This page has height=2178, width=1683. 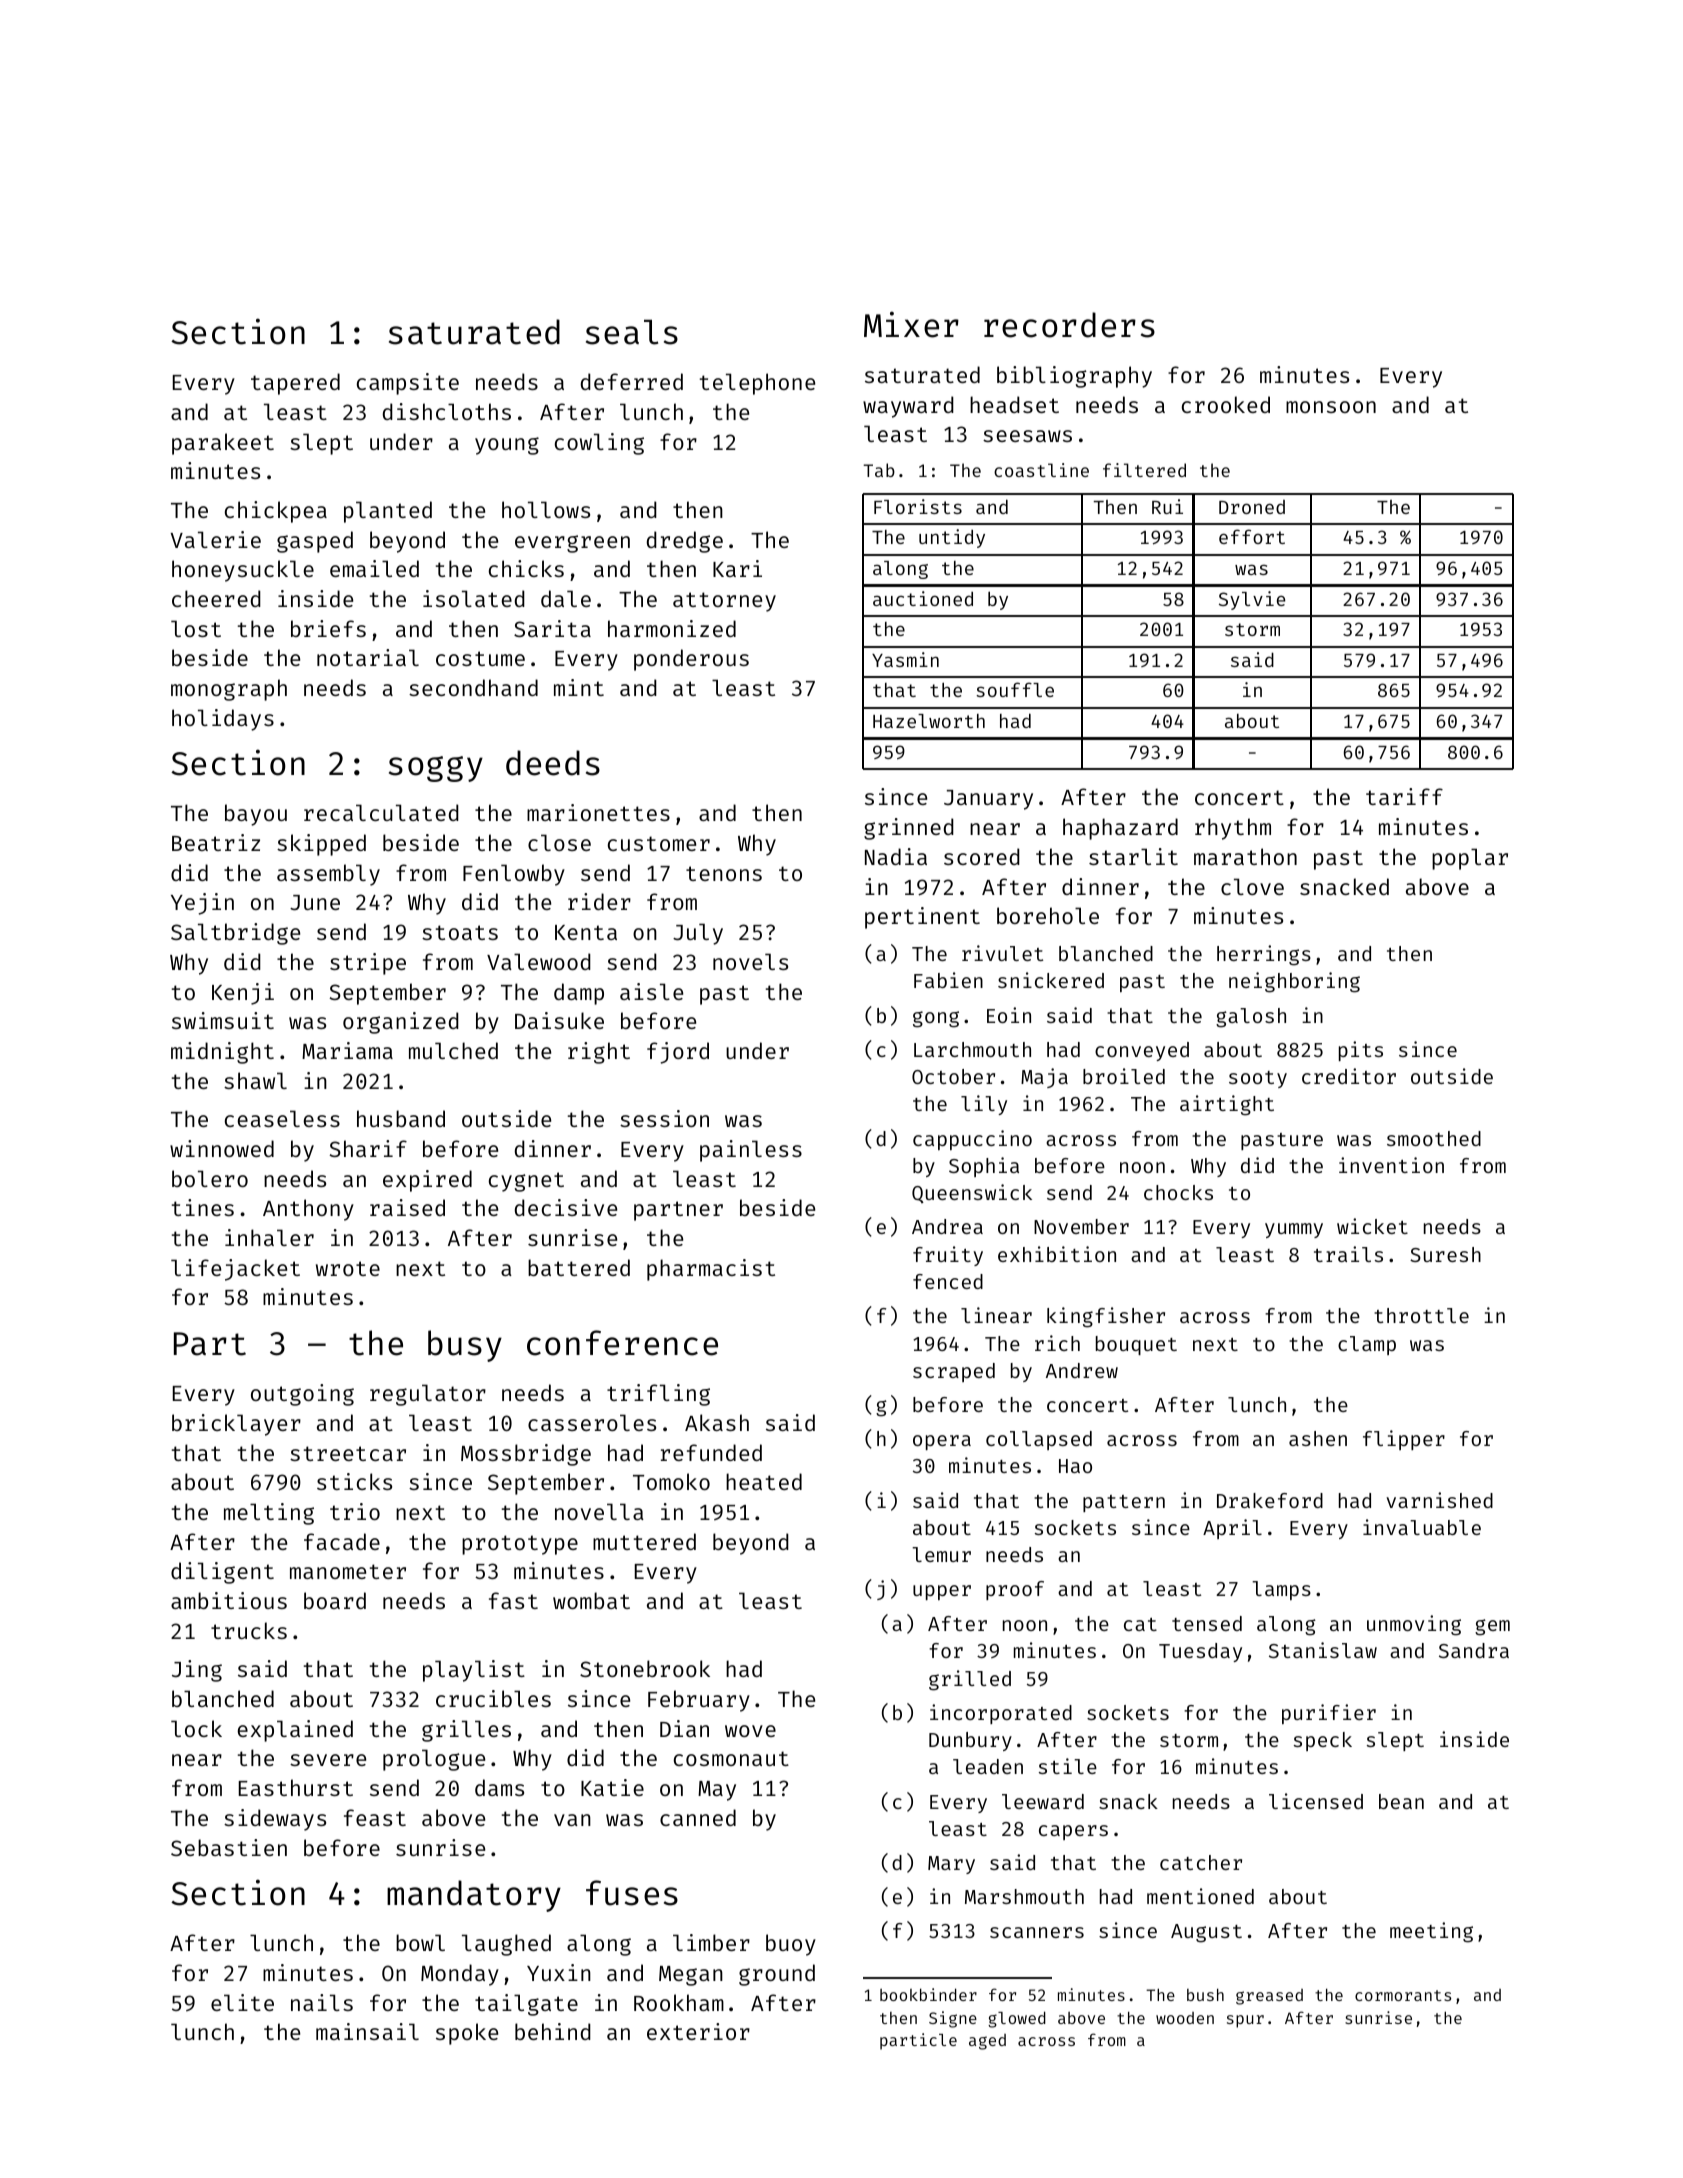 I want to click on flipper, so click(x=1404, y=1440).
